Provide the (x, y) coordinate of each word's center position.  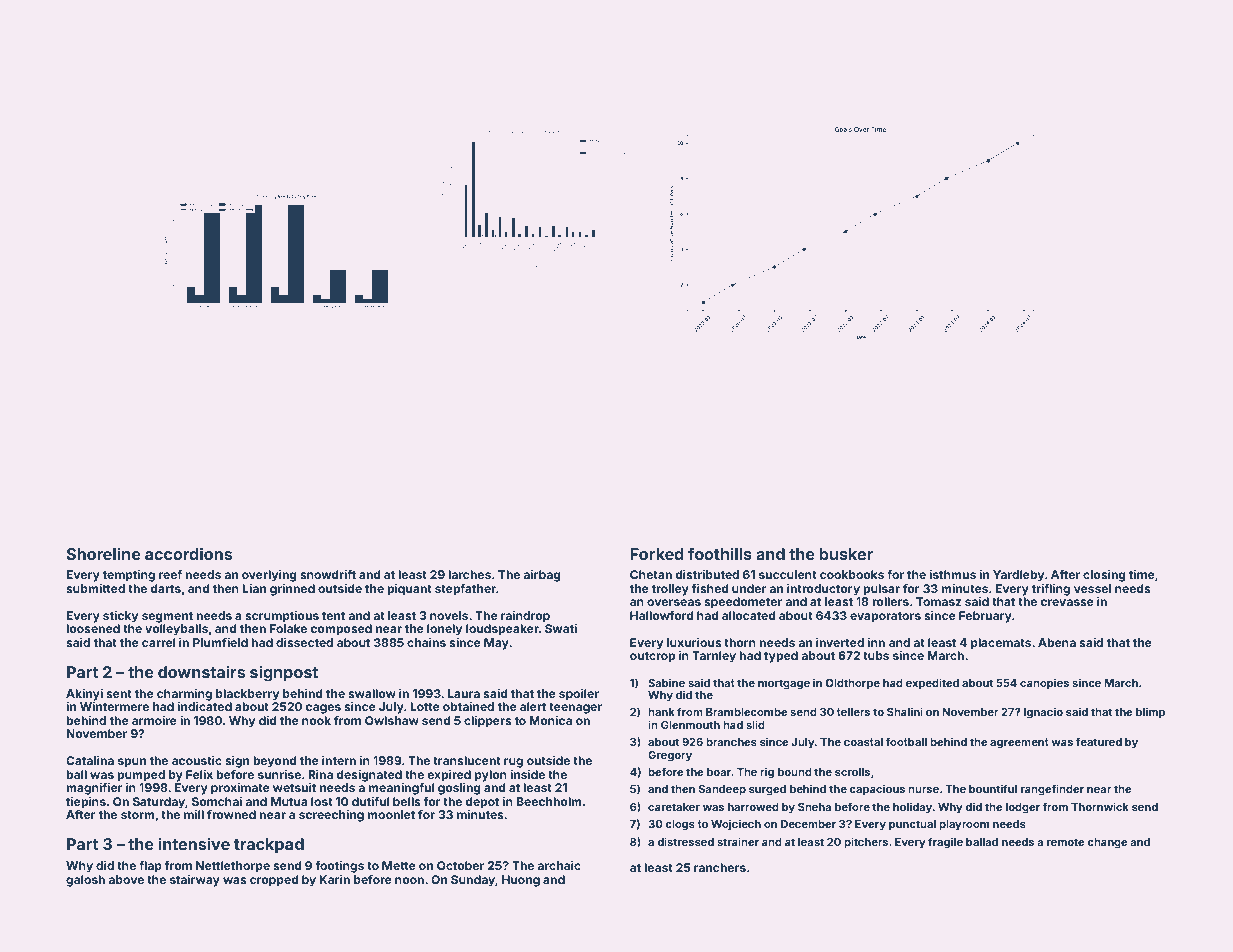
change (1107, 843)
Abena (1057, 642)
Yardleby (1018, 576)
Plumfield (220, 642)
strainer (738, 841)
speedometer (743, 603)
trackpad (269, 846)
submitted (95, 588)
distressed (685, 841)
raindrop (525, 617)
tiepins (86, 803)
